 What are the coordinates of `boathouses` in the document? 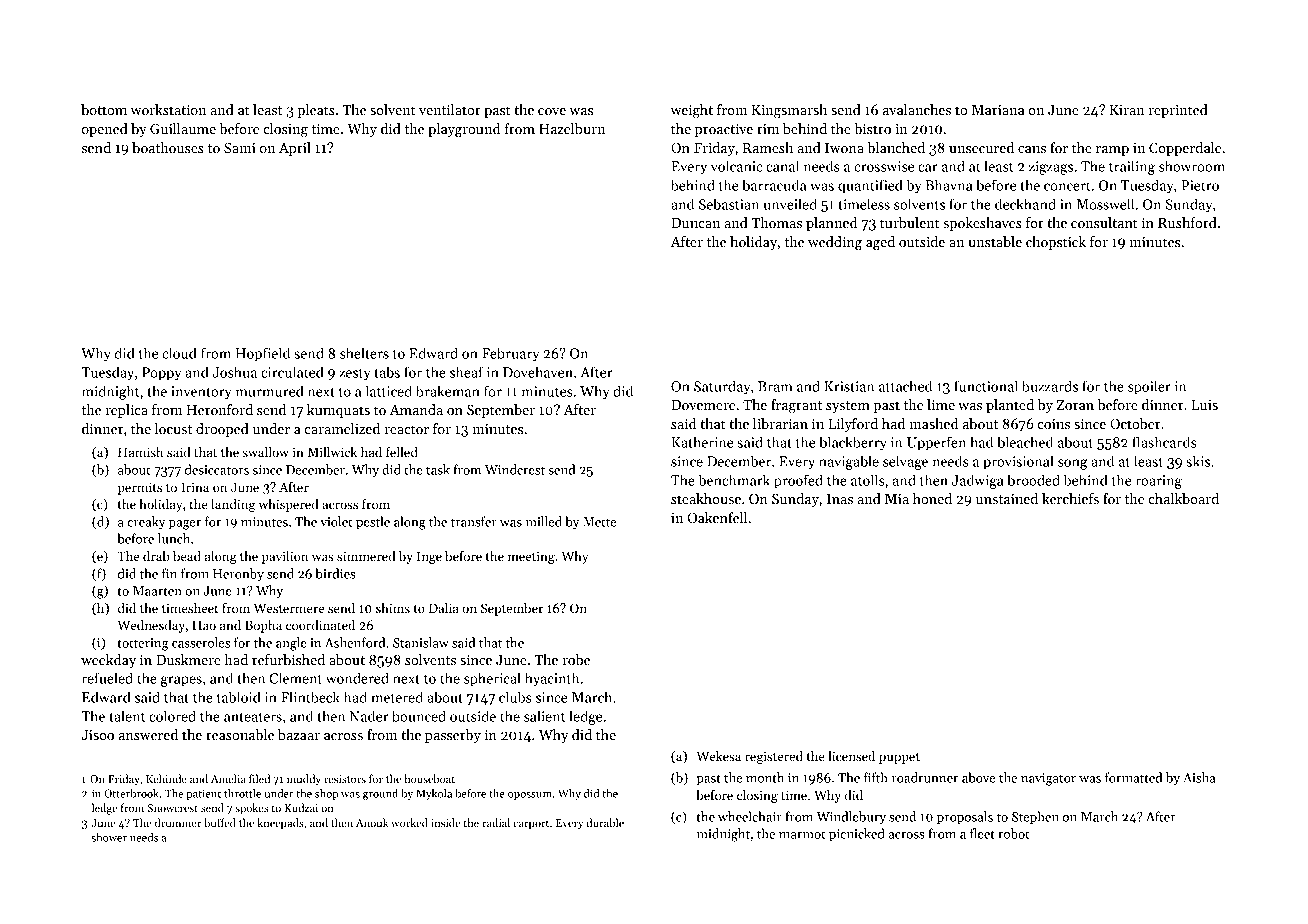 It's located at (168, 147).
